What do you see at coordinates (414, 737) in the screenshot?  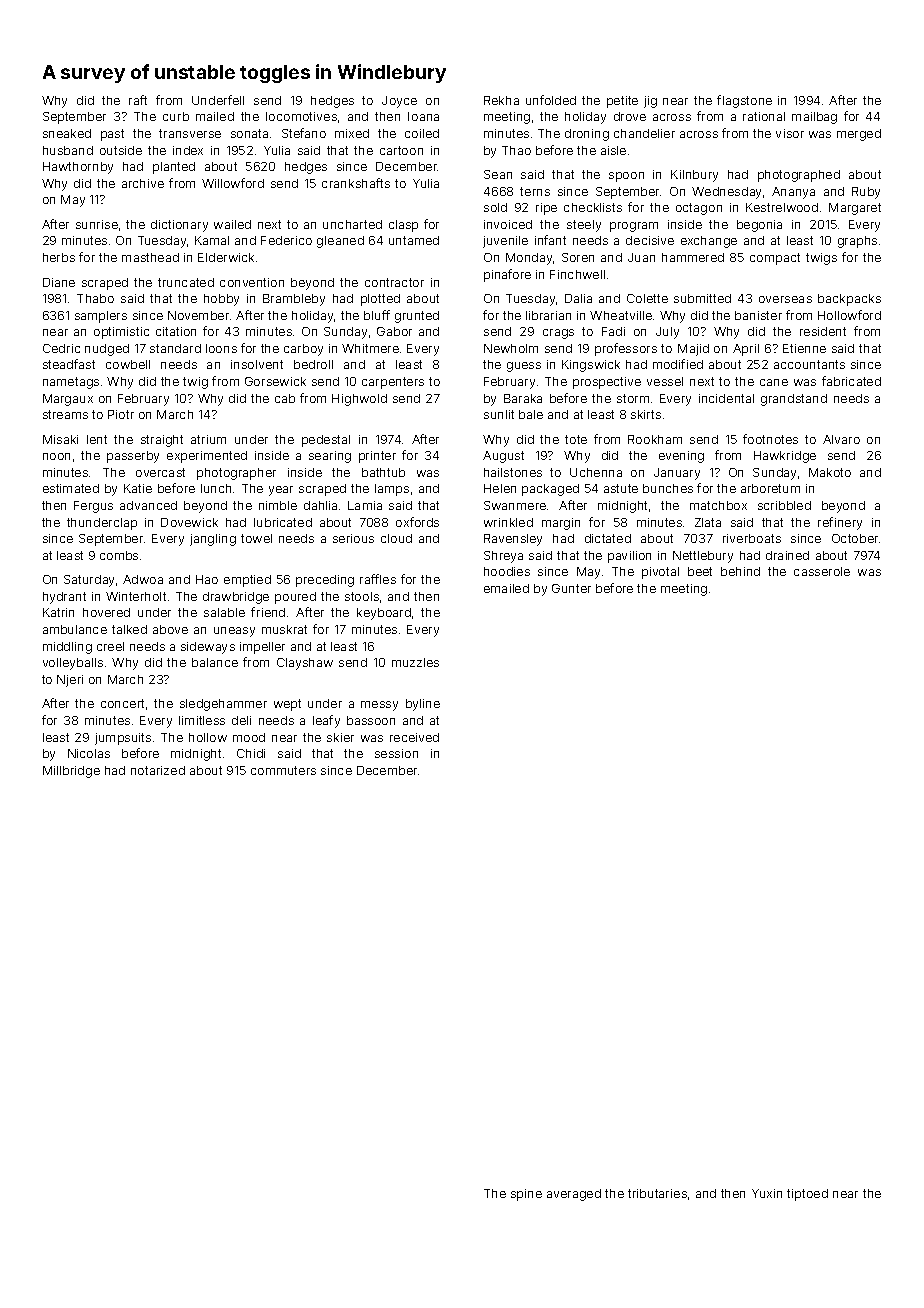 I see `received` at bounding box center [414, 737].
